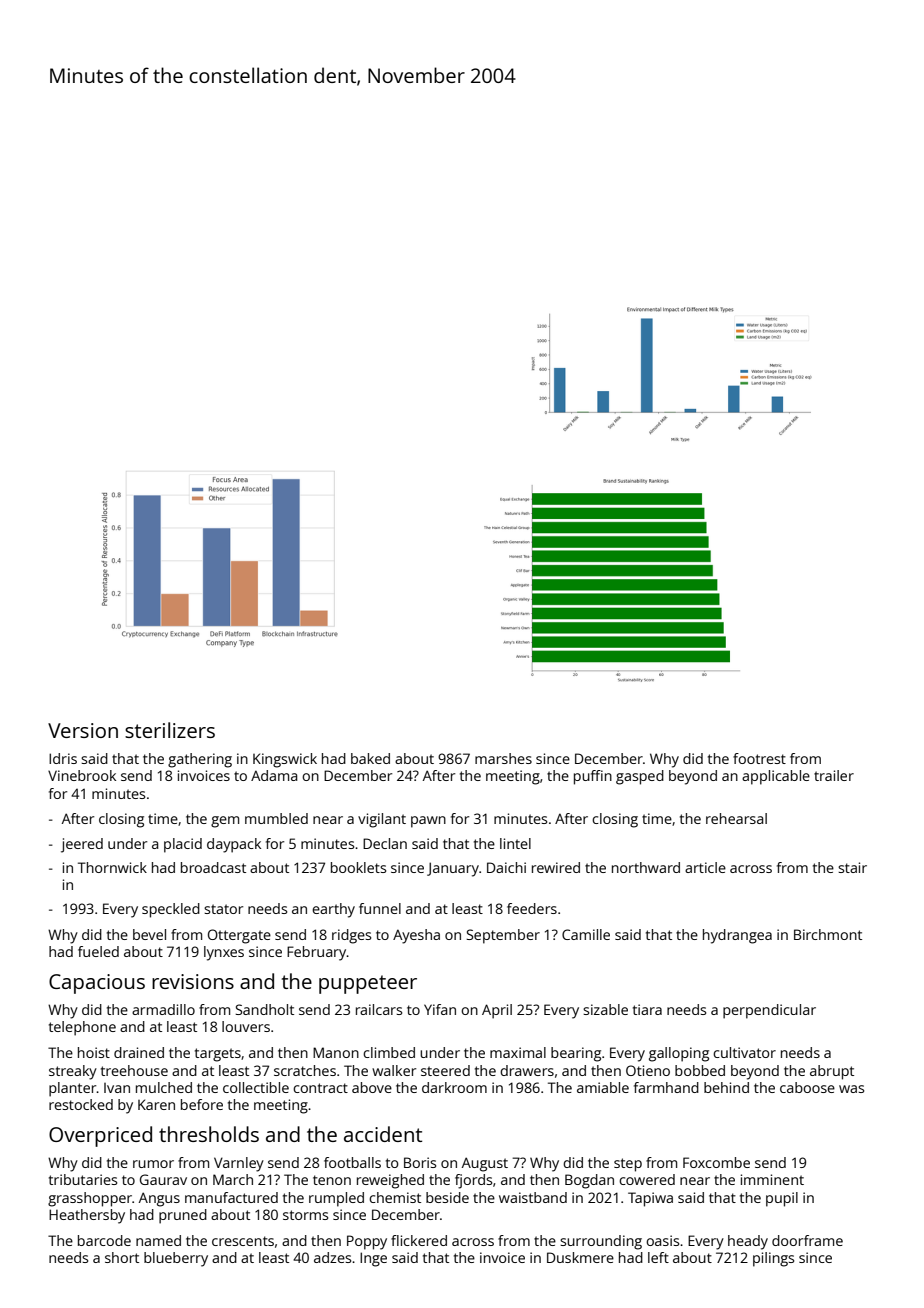  I want to click on perpendicular, so click(769, 1011).
